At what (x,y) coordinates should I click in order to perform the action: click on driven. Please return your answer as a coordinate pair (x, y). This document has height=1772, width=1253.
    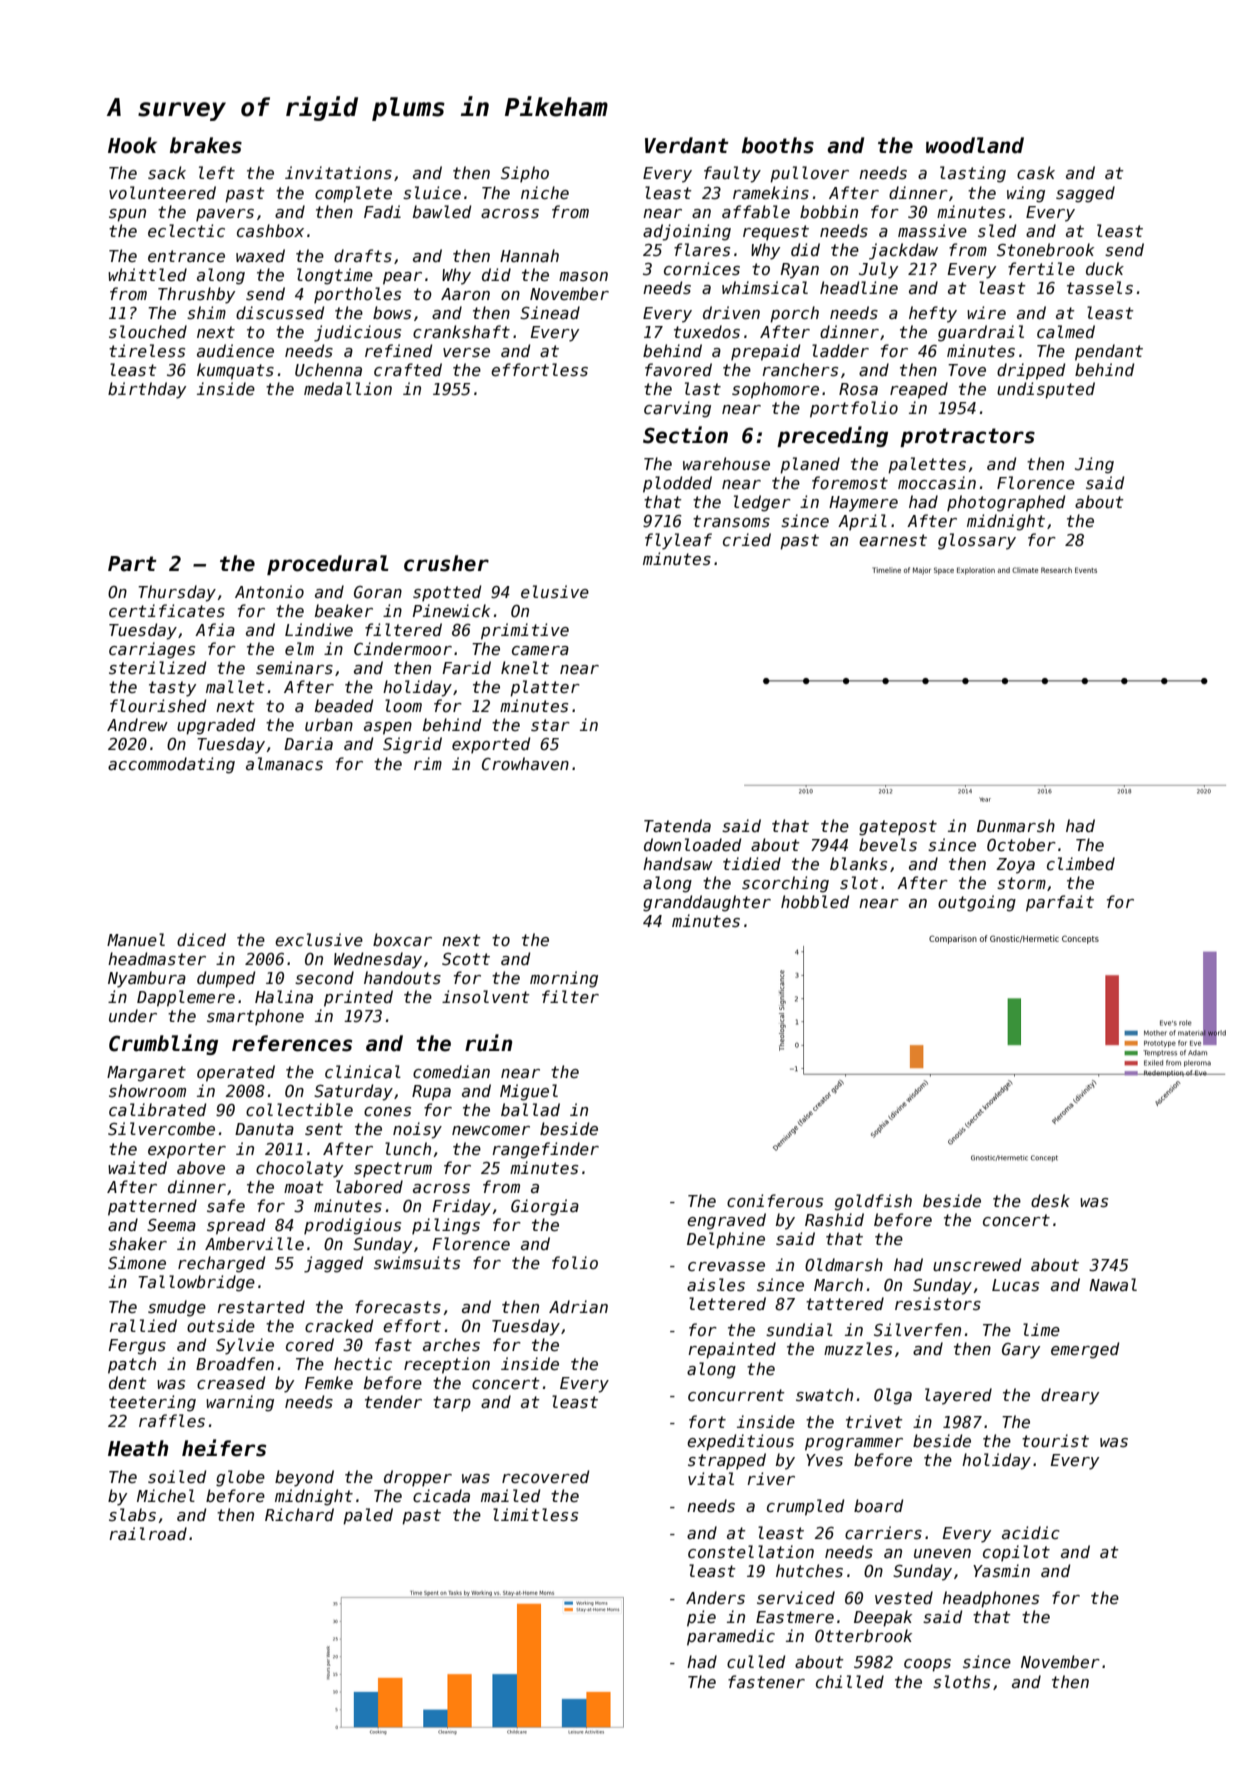
    Looking at the image, I should click on (731, 312).
